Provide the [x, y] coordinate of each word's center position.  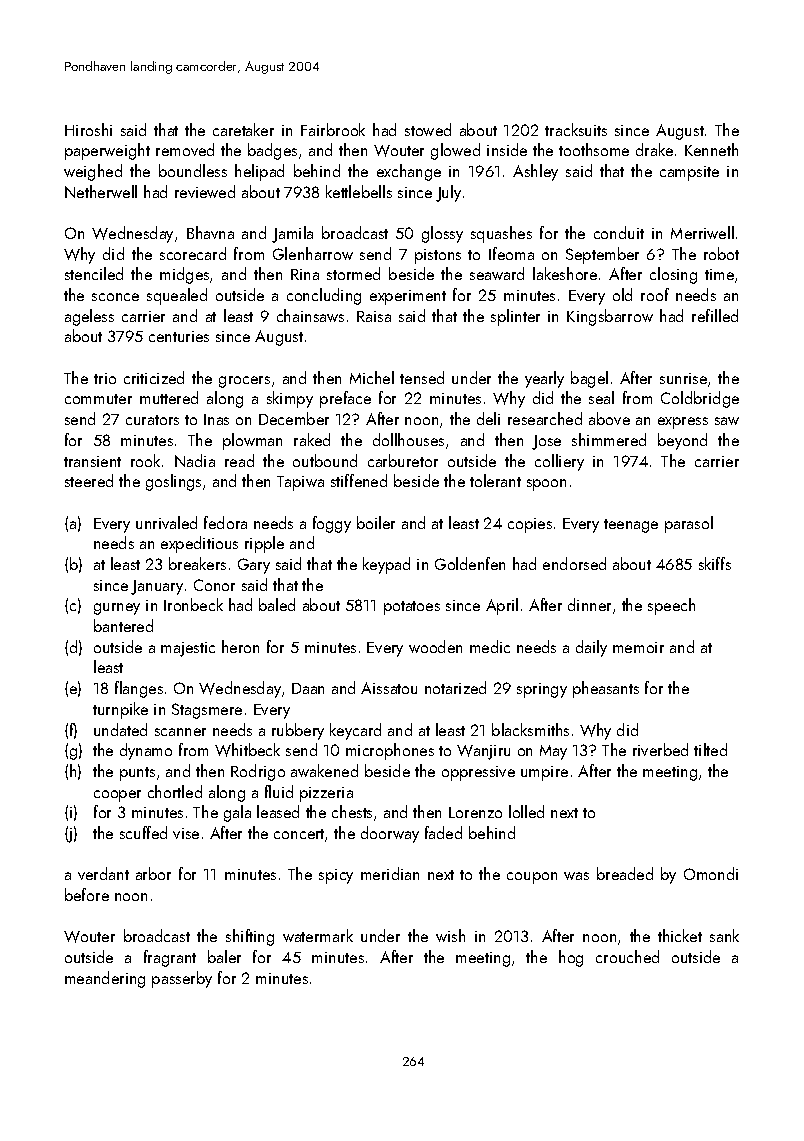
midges [184, 275]
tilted [710, 749]
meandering [105, 979]
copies [530, 525]
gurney [117, 609]
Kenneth [711, 149]
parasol [689, 524]
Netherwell [101, 191]
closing [673, 275]
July [448, 193]
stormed [353, 273]
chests [352, 811]
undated [120, 729]
